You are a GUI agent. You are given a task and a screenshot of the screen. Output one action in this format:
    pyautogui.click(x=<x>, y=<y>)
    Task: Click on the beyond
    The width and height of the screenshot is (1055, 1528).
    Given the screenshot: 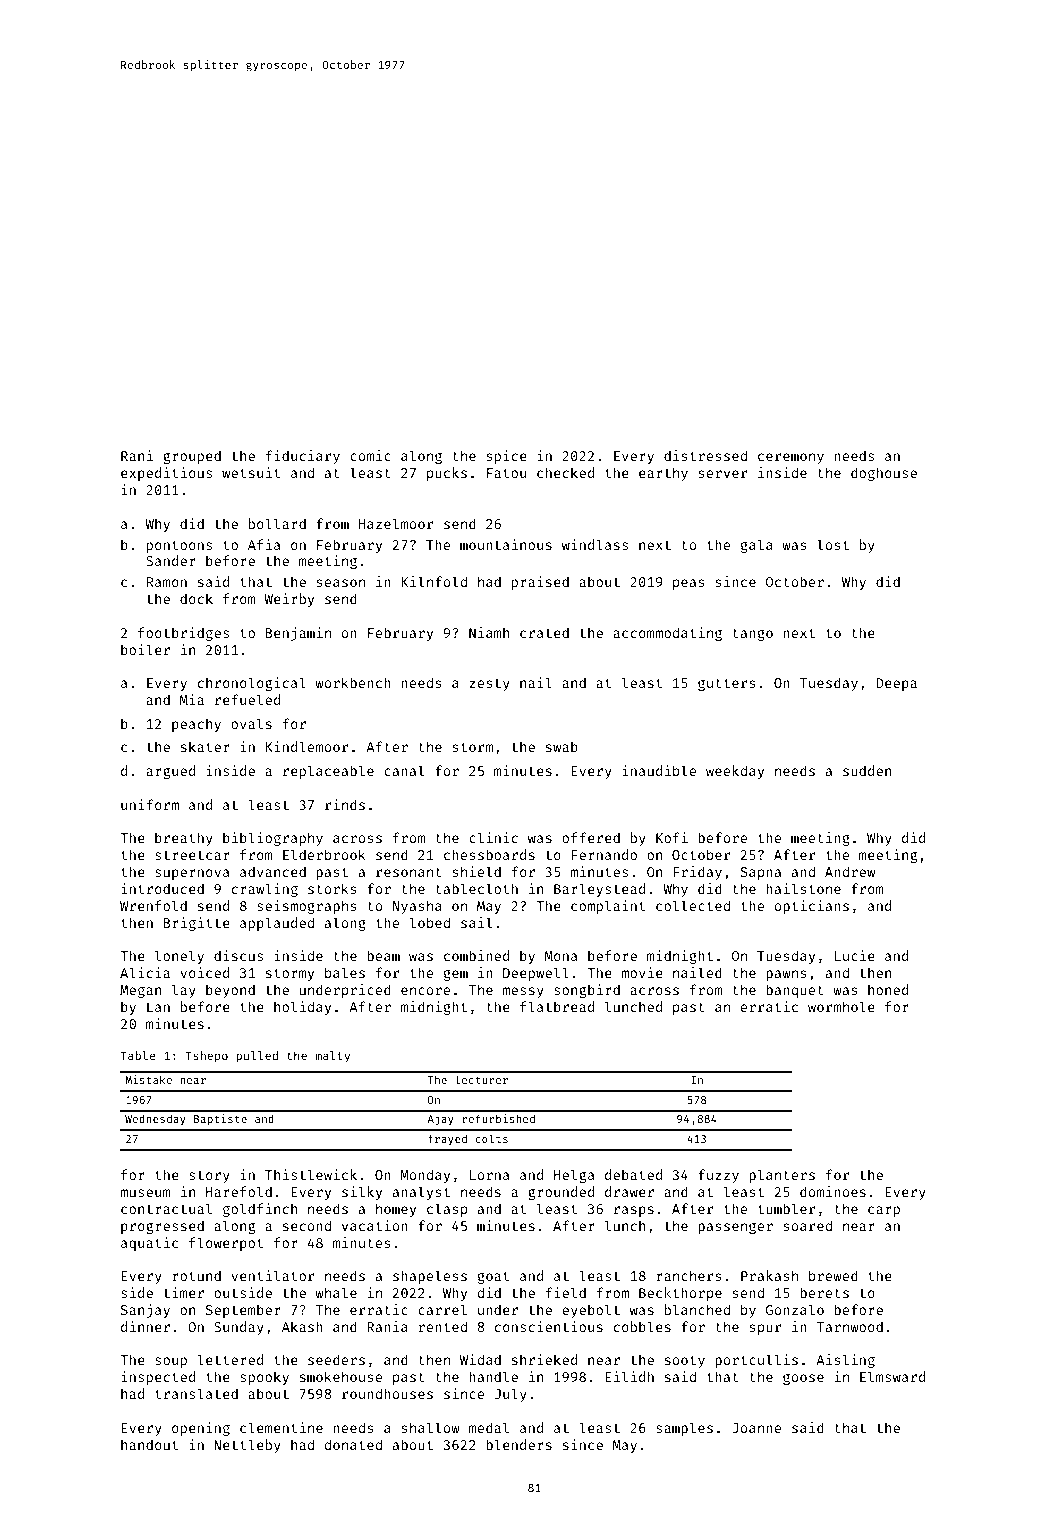 What is the action you would take?
    pyautogui.click(x=230, y=991)
